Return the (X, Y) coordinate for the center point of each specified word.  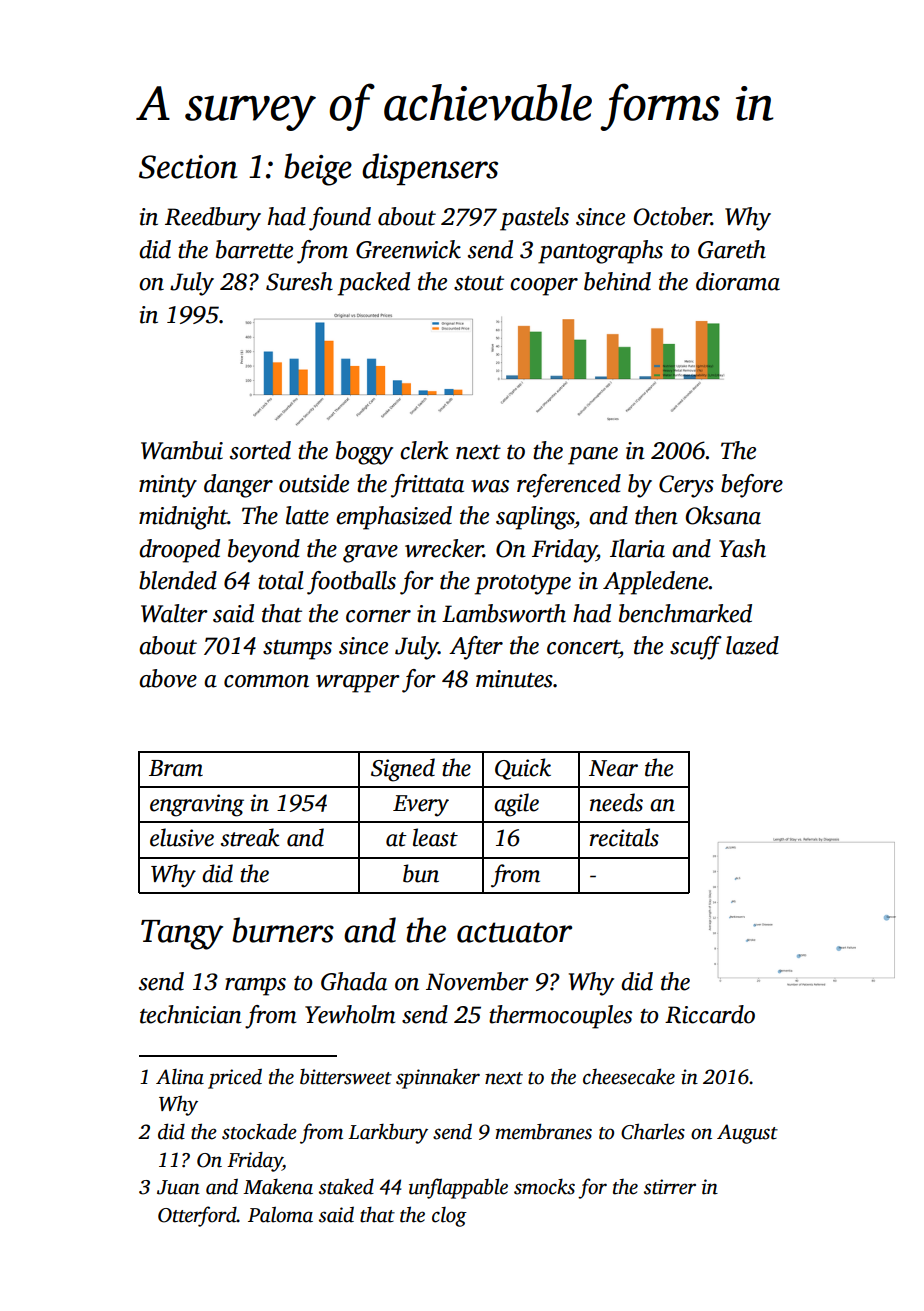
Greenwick (408, 249)
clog (449, 1217)
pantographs (600, 252)
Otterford (197, 1216)
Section (188, 167)
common (266, 681)
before (752, 486)
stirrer (670, 1187)
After (476, 648)
